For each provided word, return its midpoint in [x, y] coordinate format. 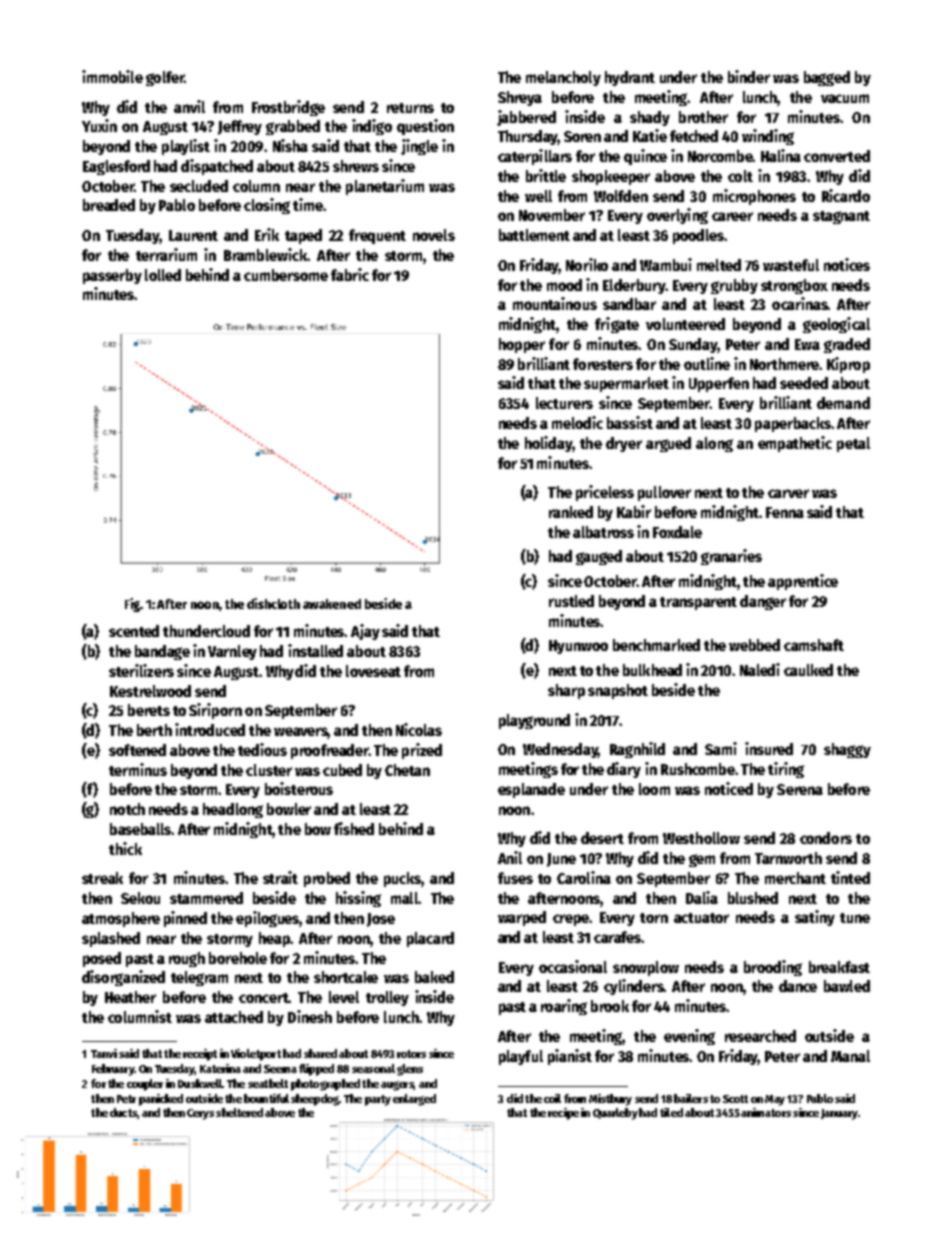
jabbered [526, 118]
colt [740, 176]
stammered [206, 898]
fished [354, 828]
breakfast [839, 967]
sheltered [239, 1112]
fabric [350, 274]
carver [788, 493]
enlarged [414, 1100]
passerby [112, 276]
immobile [112, 76]
